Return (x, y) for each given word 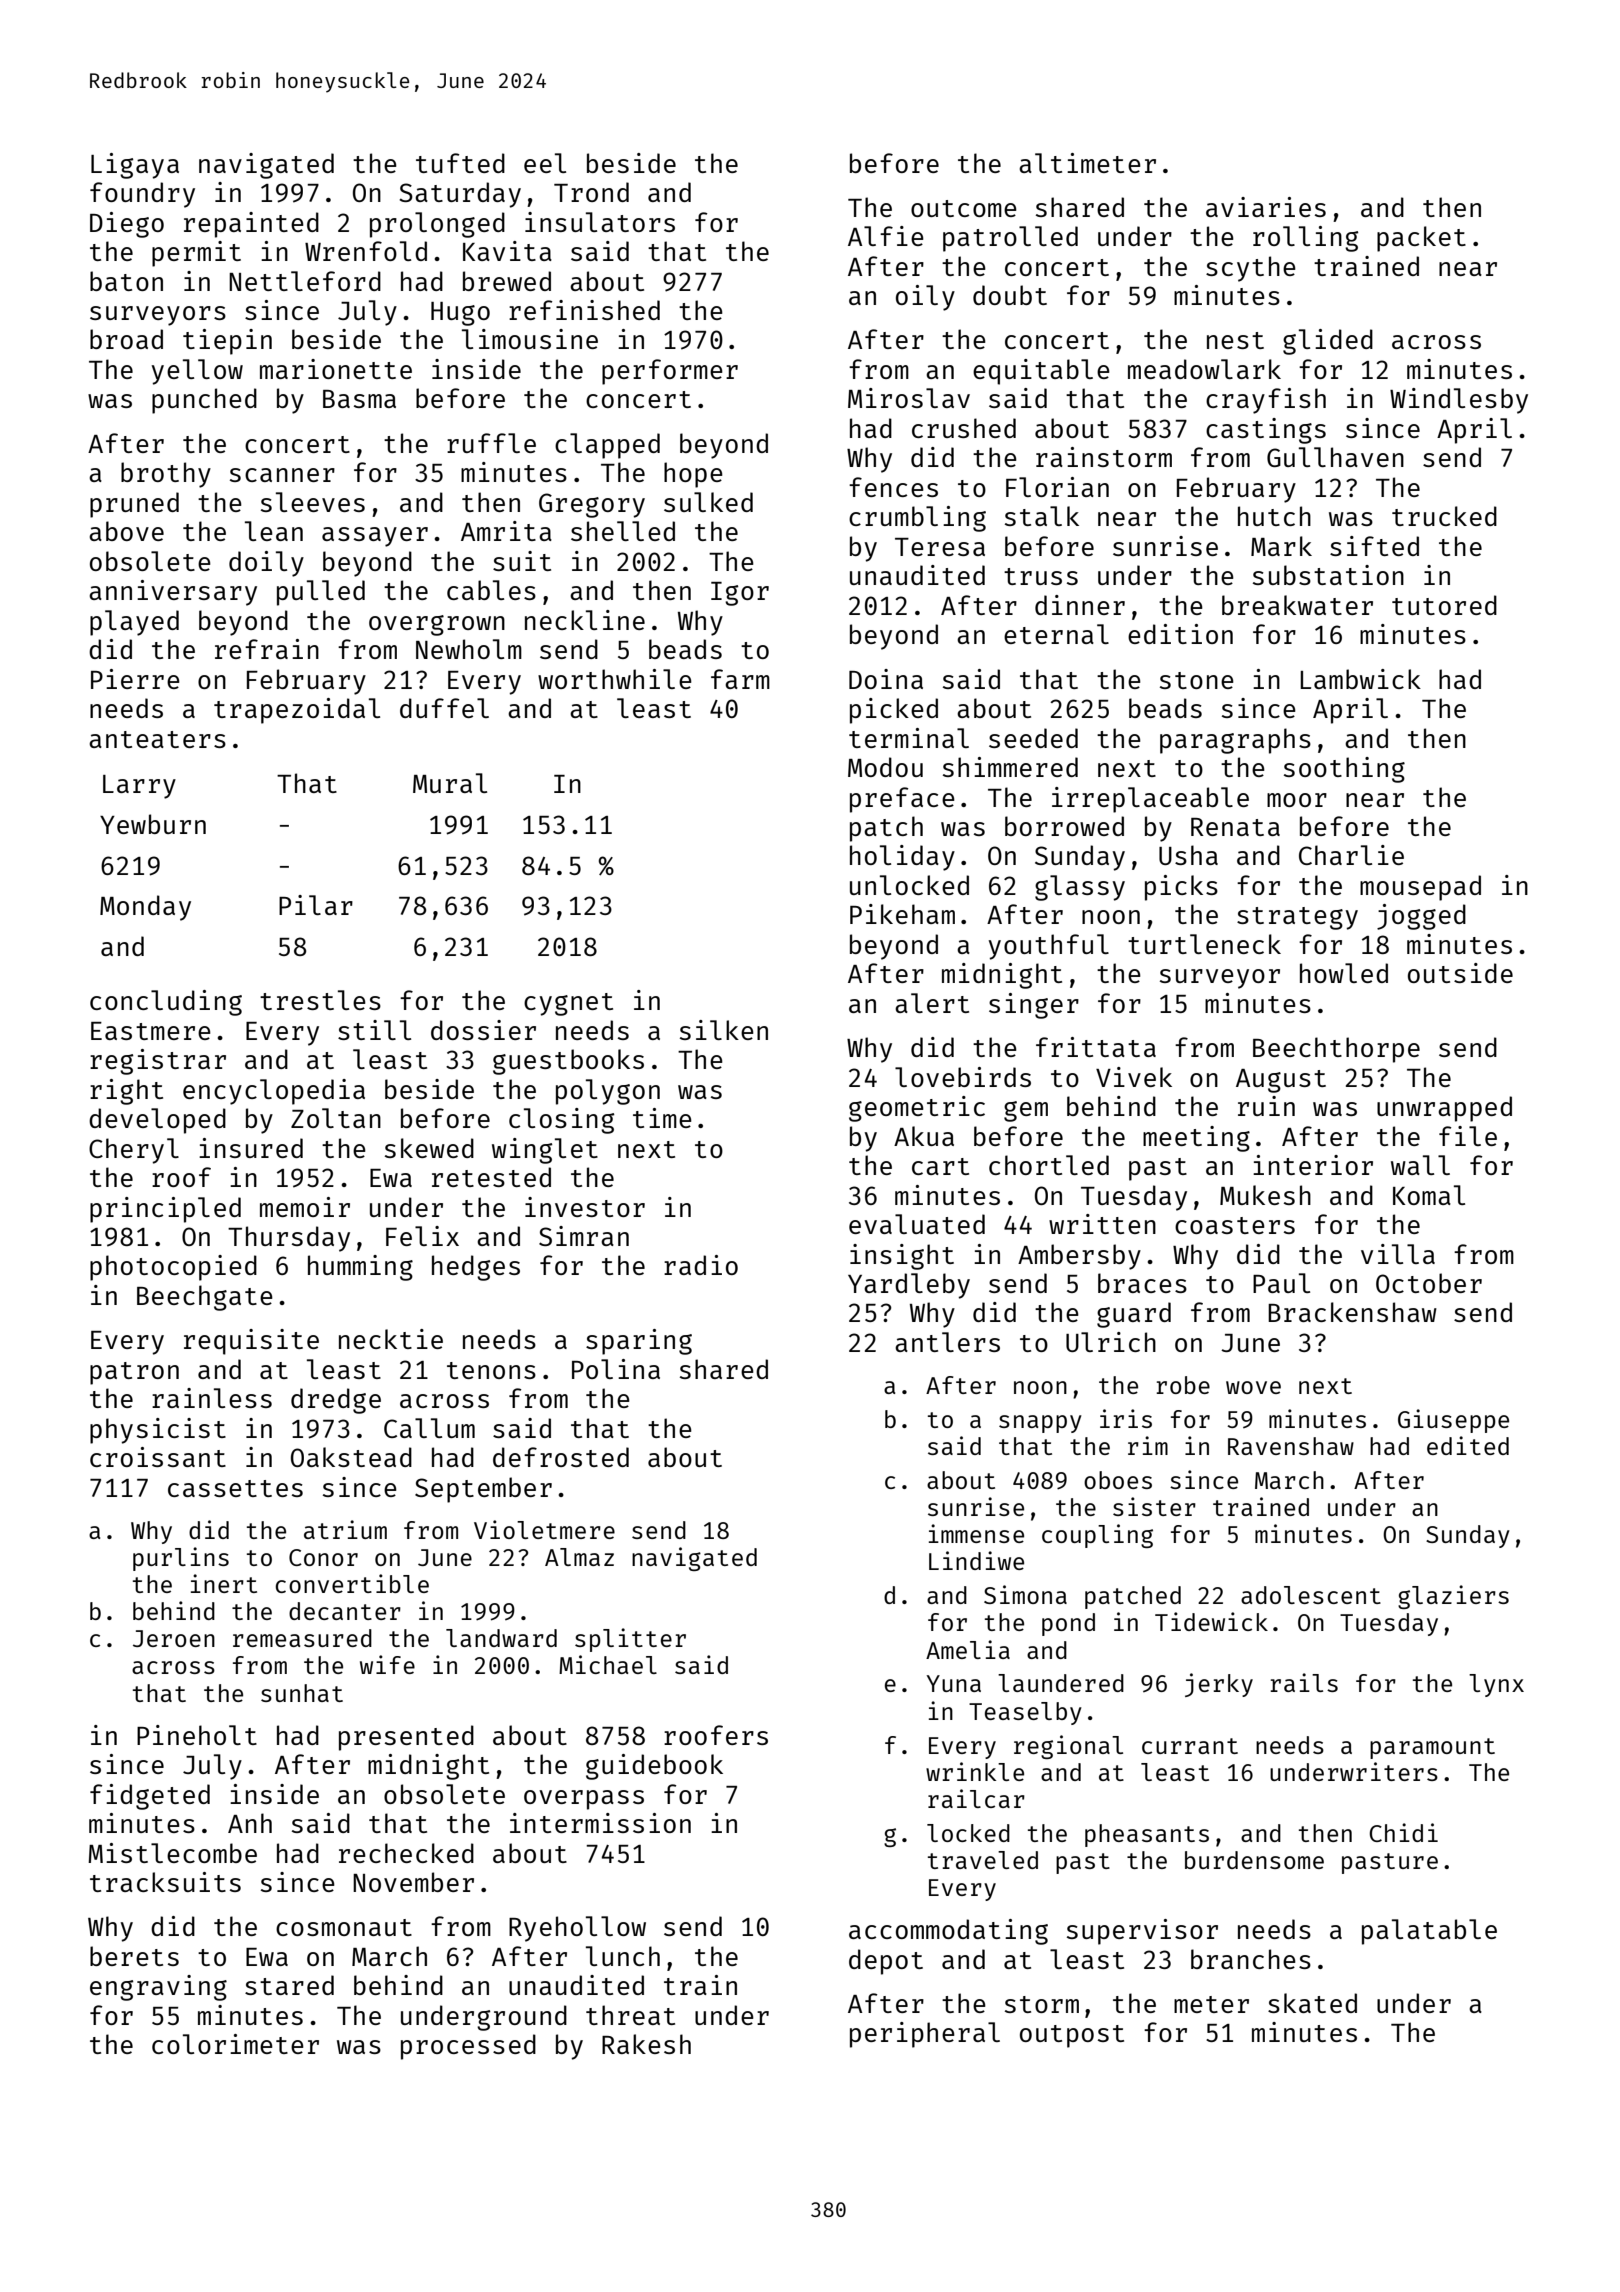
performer (670, 372)
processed (468, 2047)
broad (126, 339)
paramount (1432, 1748)
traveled (983, 1860)
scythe (1251, 269)
